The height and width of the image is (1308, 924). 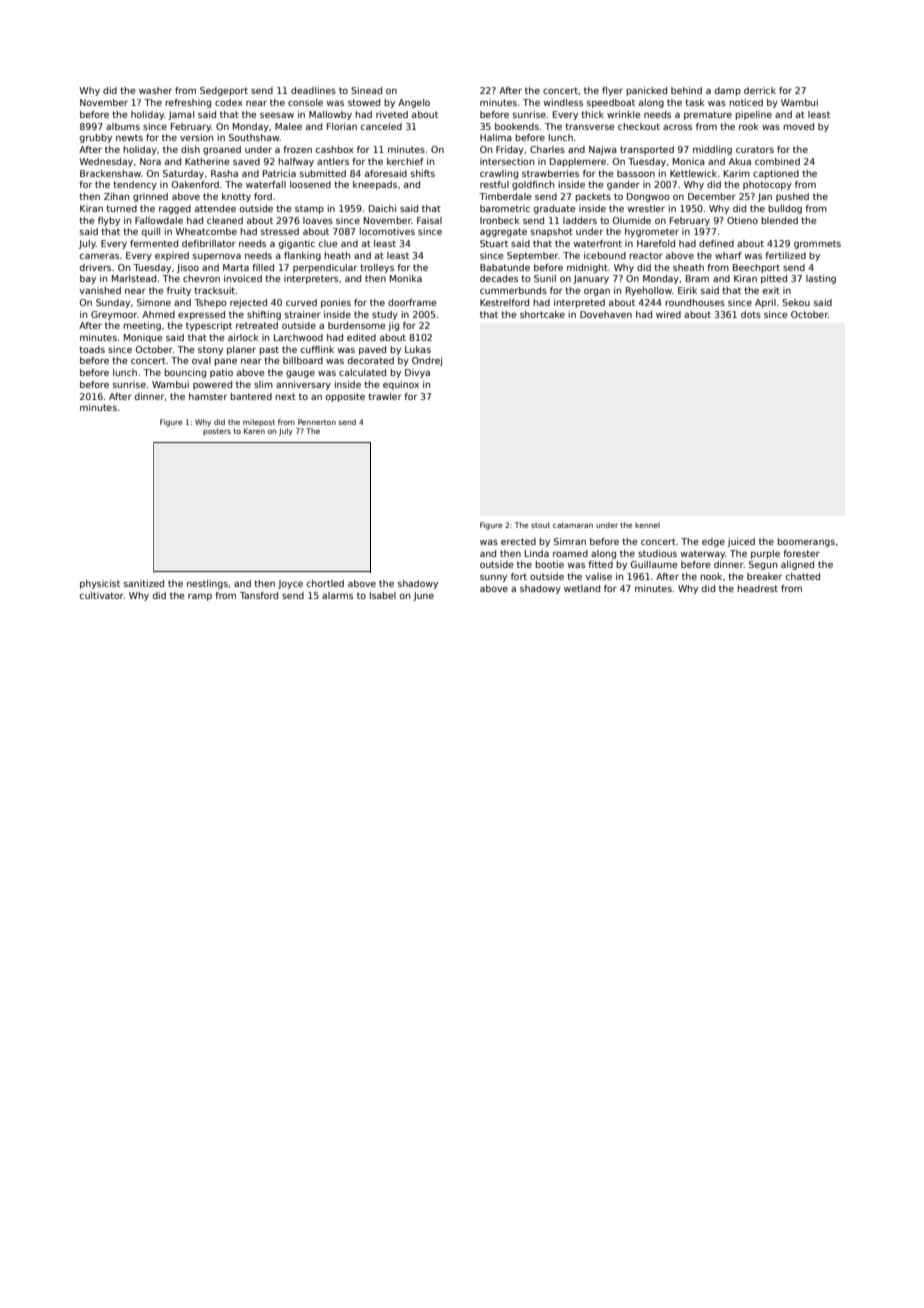 I want to click on dots, so click(x=751, y=314).
